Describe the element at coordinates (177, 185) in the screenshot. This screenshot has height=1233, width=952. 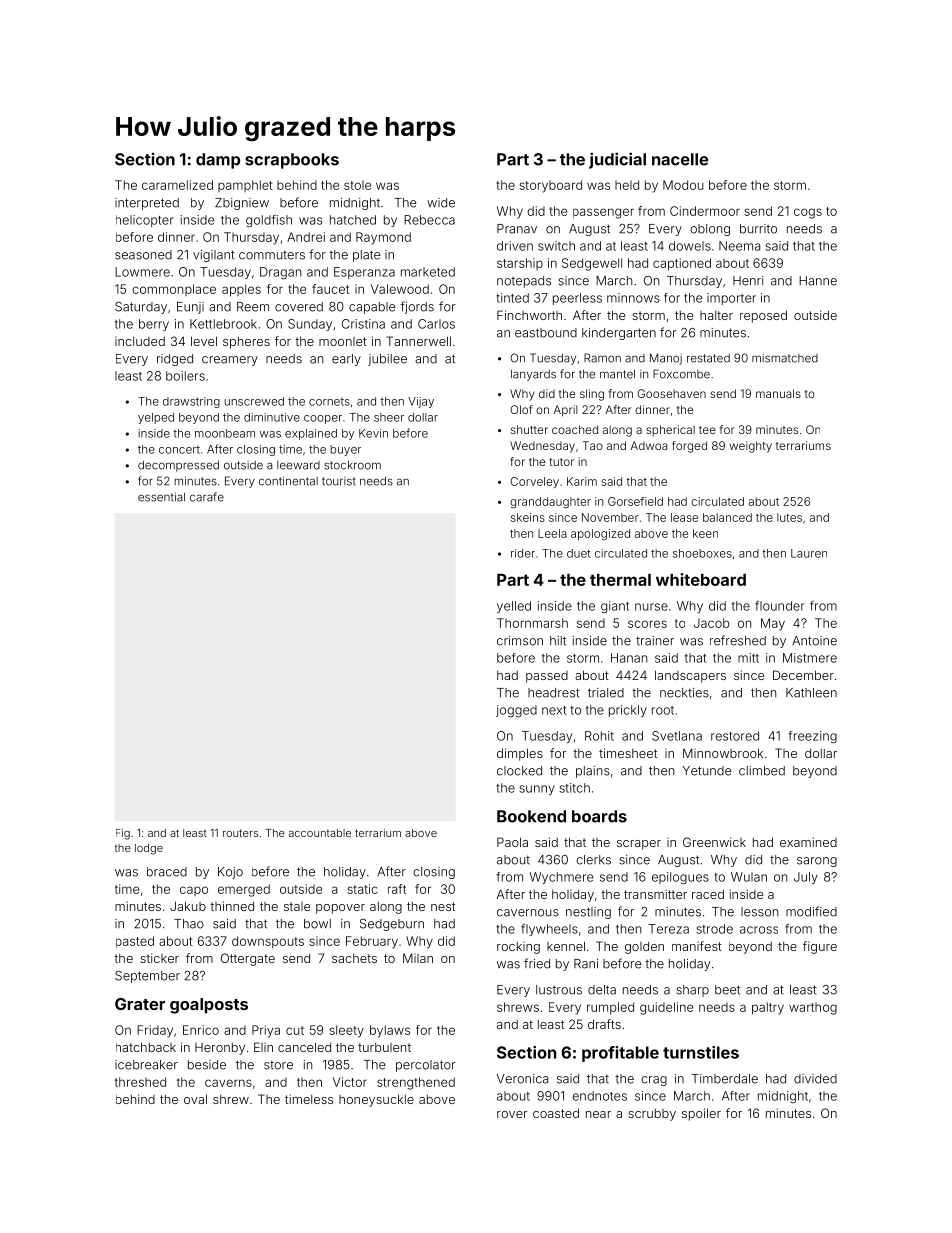
I see `caramelized` at that location.
